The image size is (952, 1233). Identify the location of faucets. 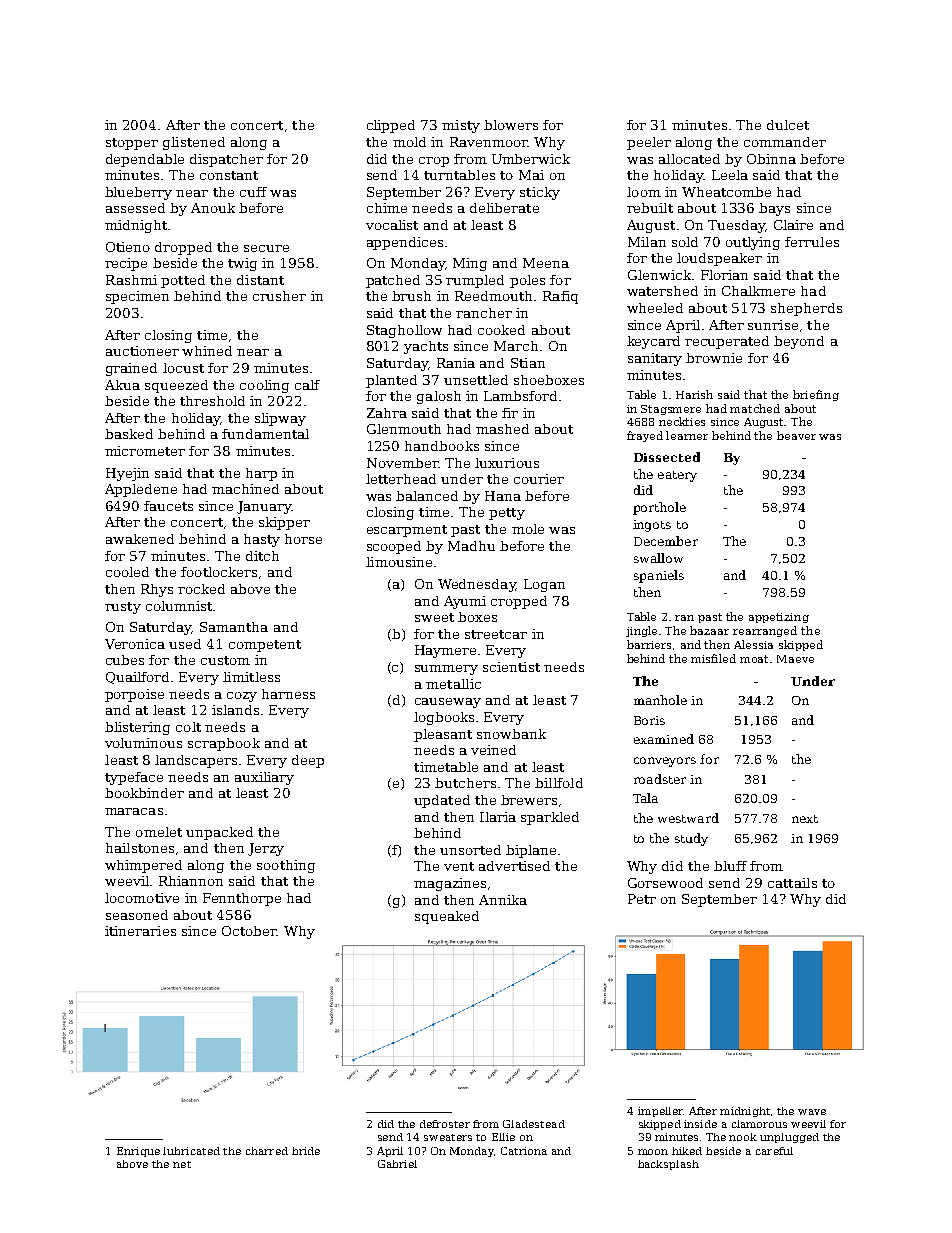
(168, 506).
